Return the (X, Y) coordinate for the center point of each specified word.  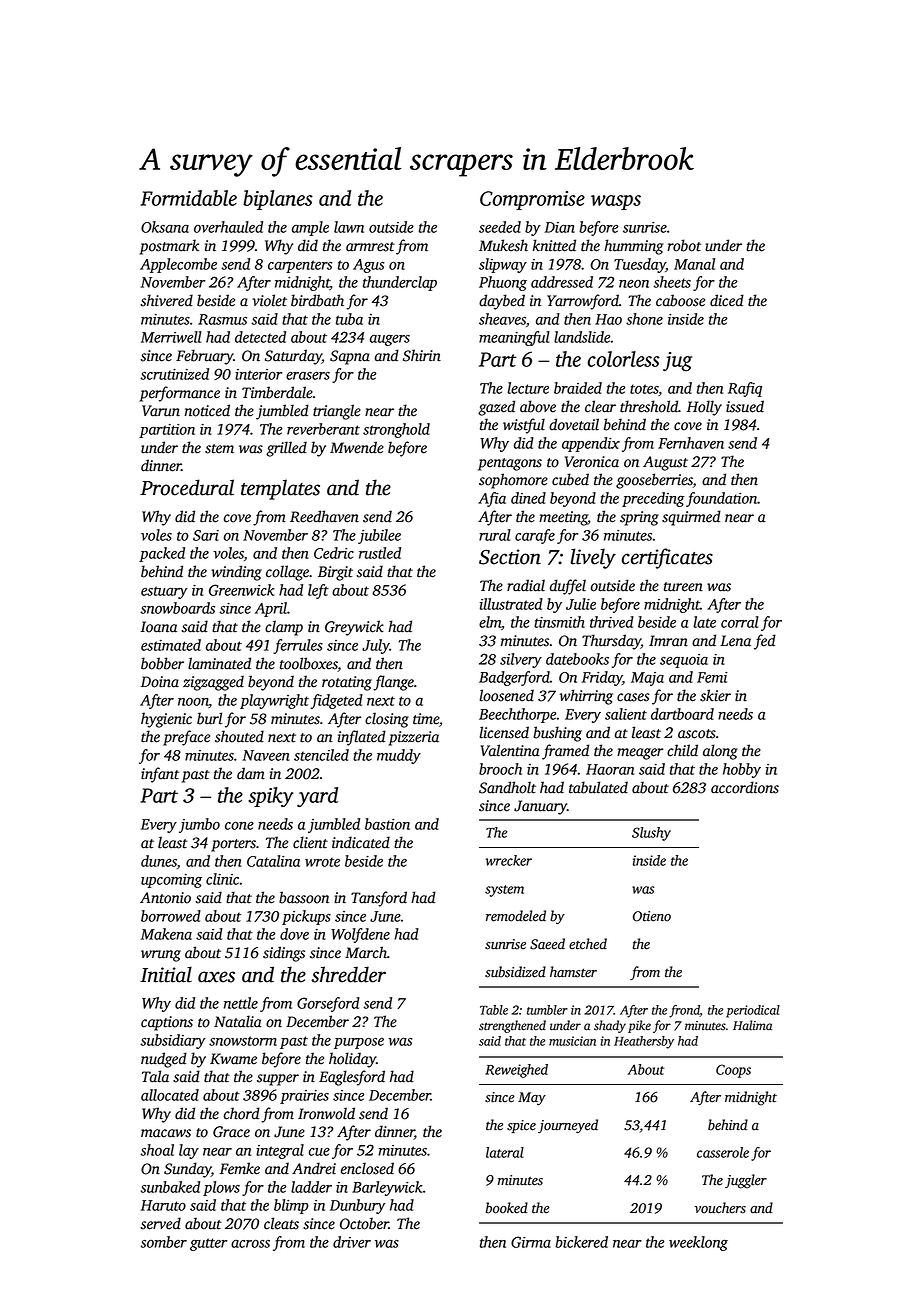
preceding (653, 499)
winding (236, 573)
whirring (586, 697)
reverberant (323, 429)
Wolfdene (360, 935)
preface (186, 738)
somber (163, 1242)
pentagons (510, 464)
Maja (647, 679)
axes (216, 977)
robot (684, 245)
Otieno (652, 916)
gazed (496, 408)
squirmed (691, 518)
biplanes (278, 200)
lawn (349, 227)
